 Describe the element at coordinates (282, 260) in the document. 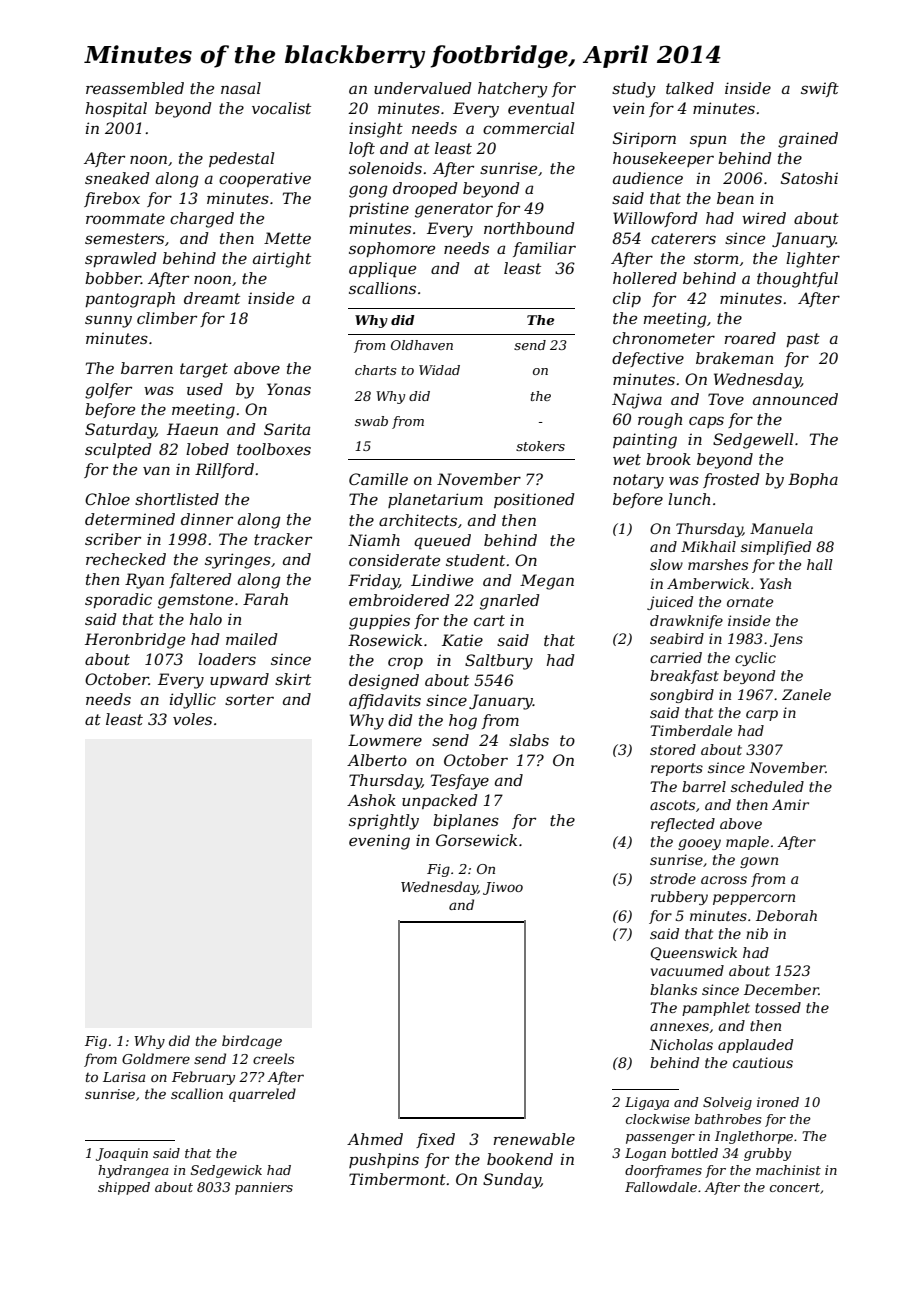

I see `airtight` at that location.
